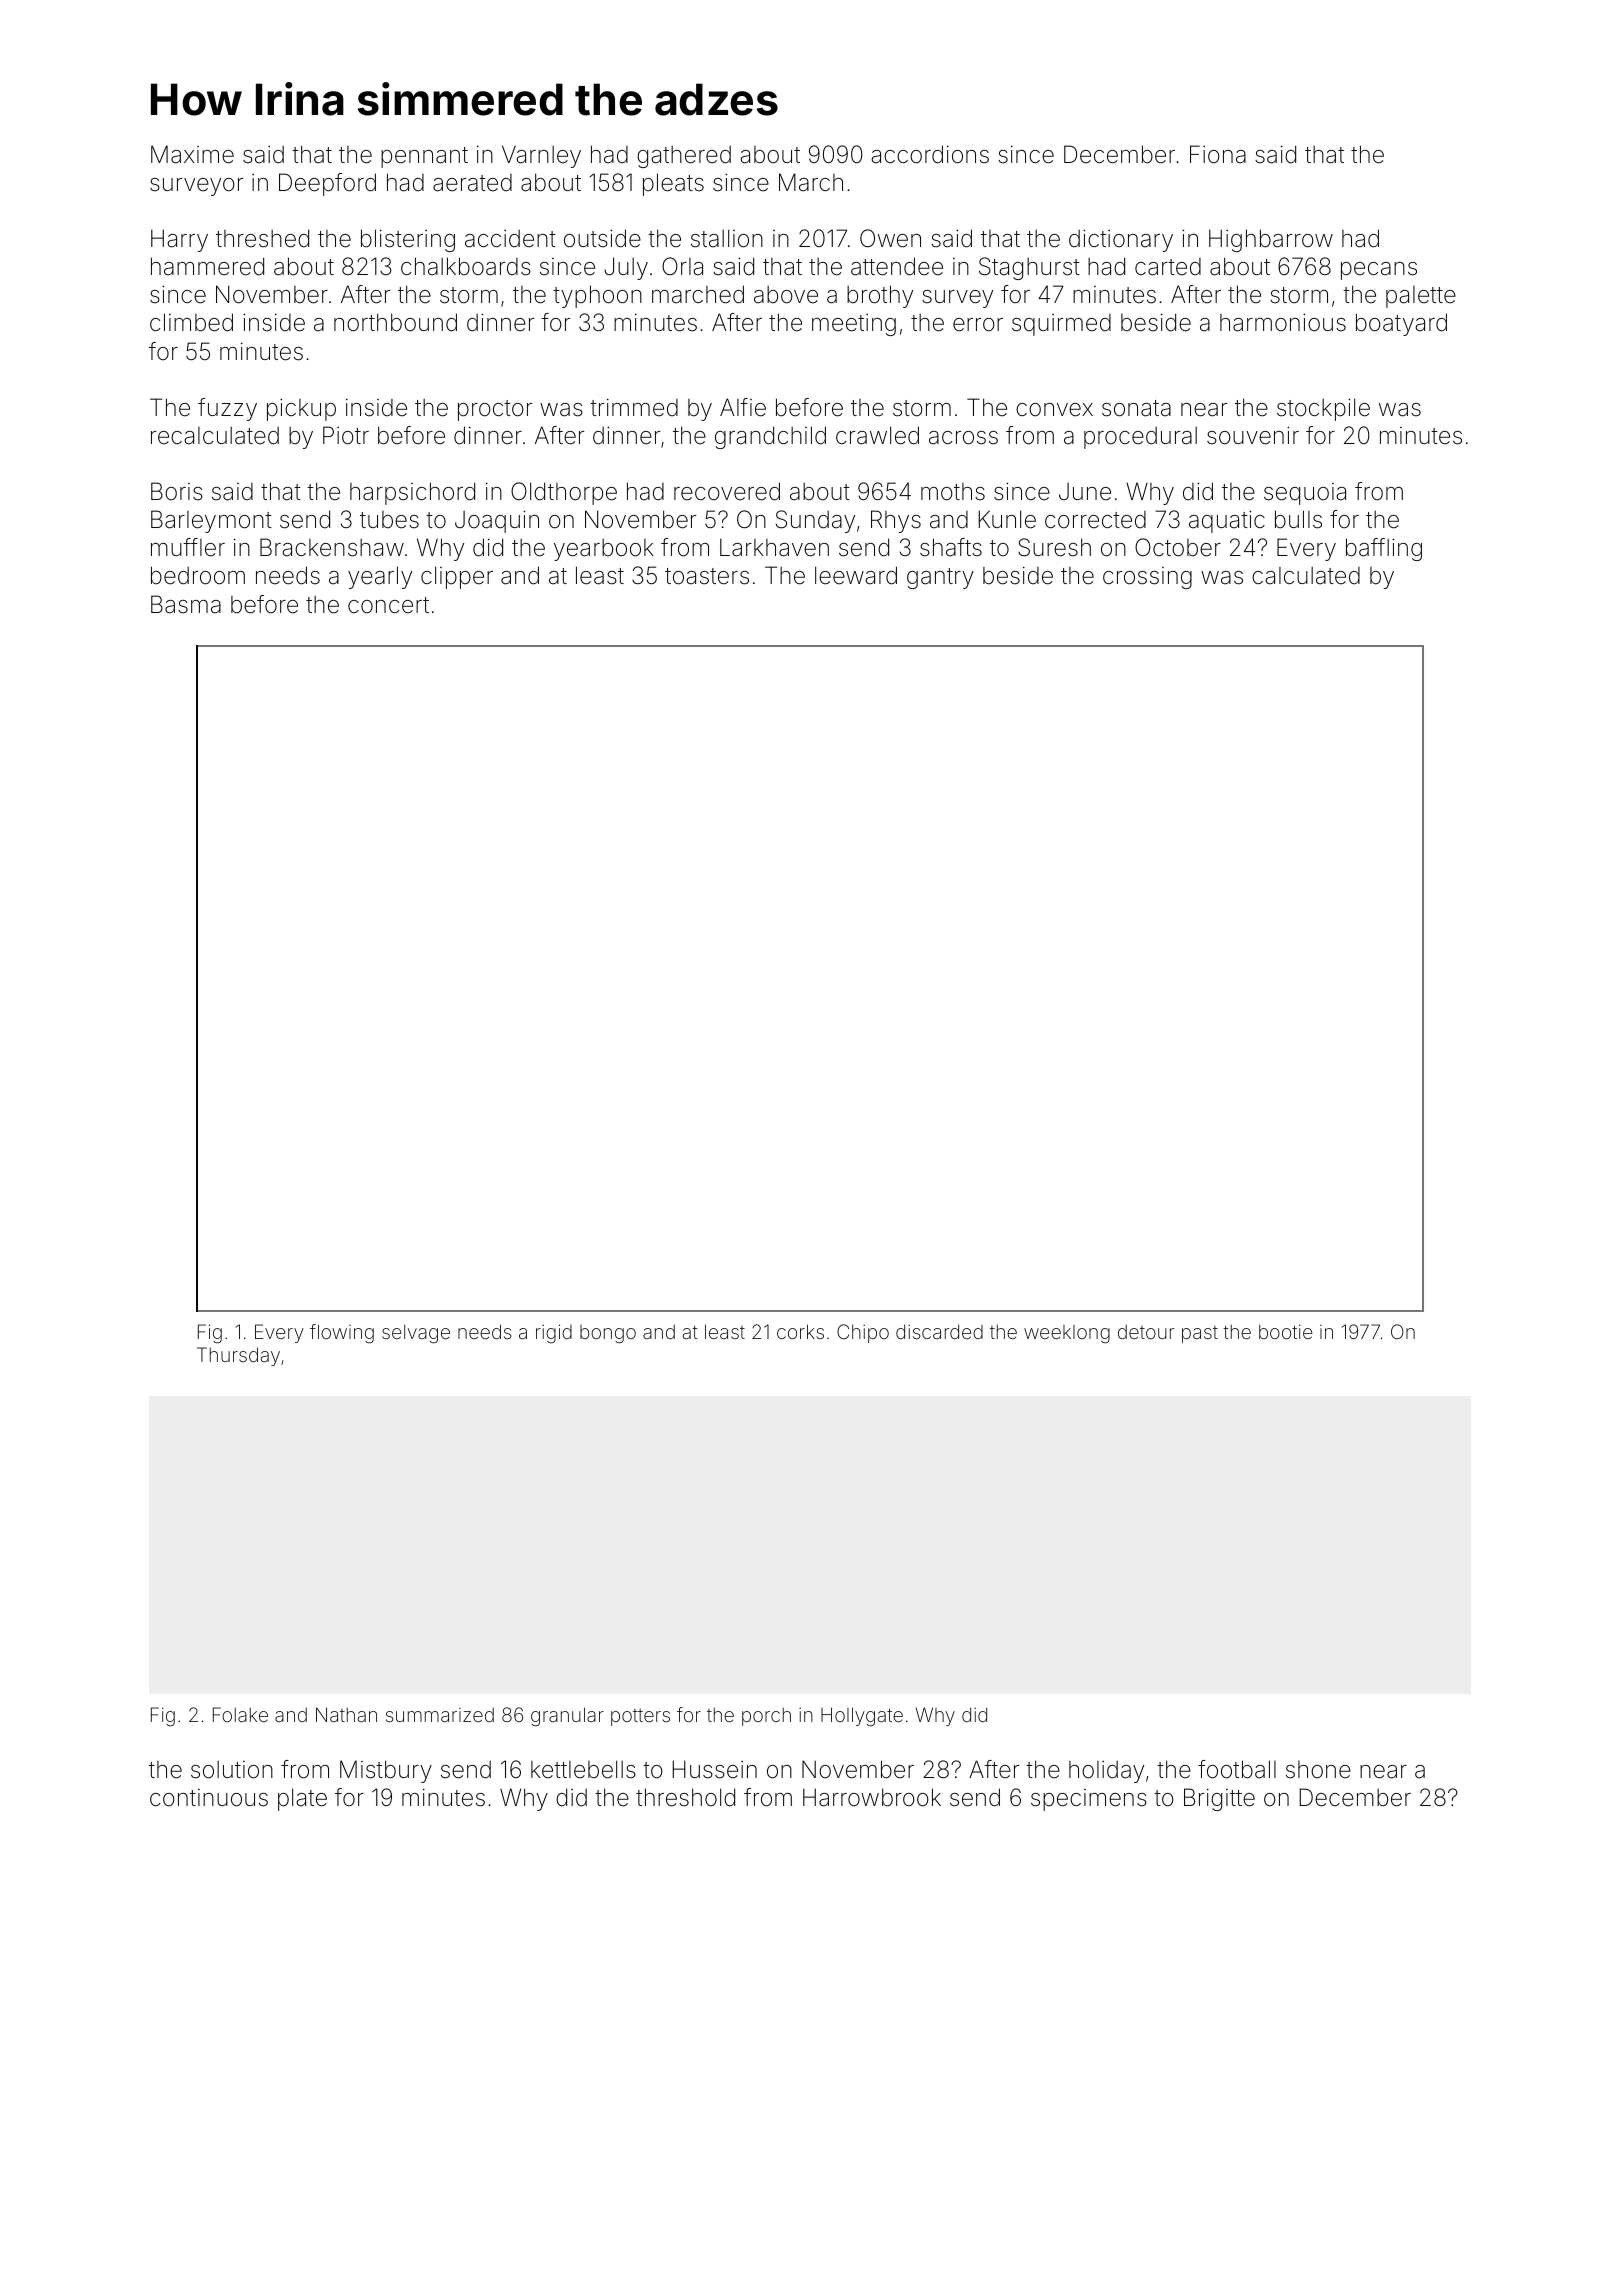 The height and width of the screenshot is (2292, 1620). I want to click on flowing, so click(342, 1334).
